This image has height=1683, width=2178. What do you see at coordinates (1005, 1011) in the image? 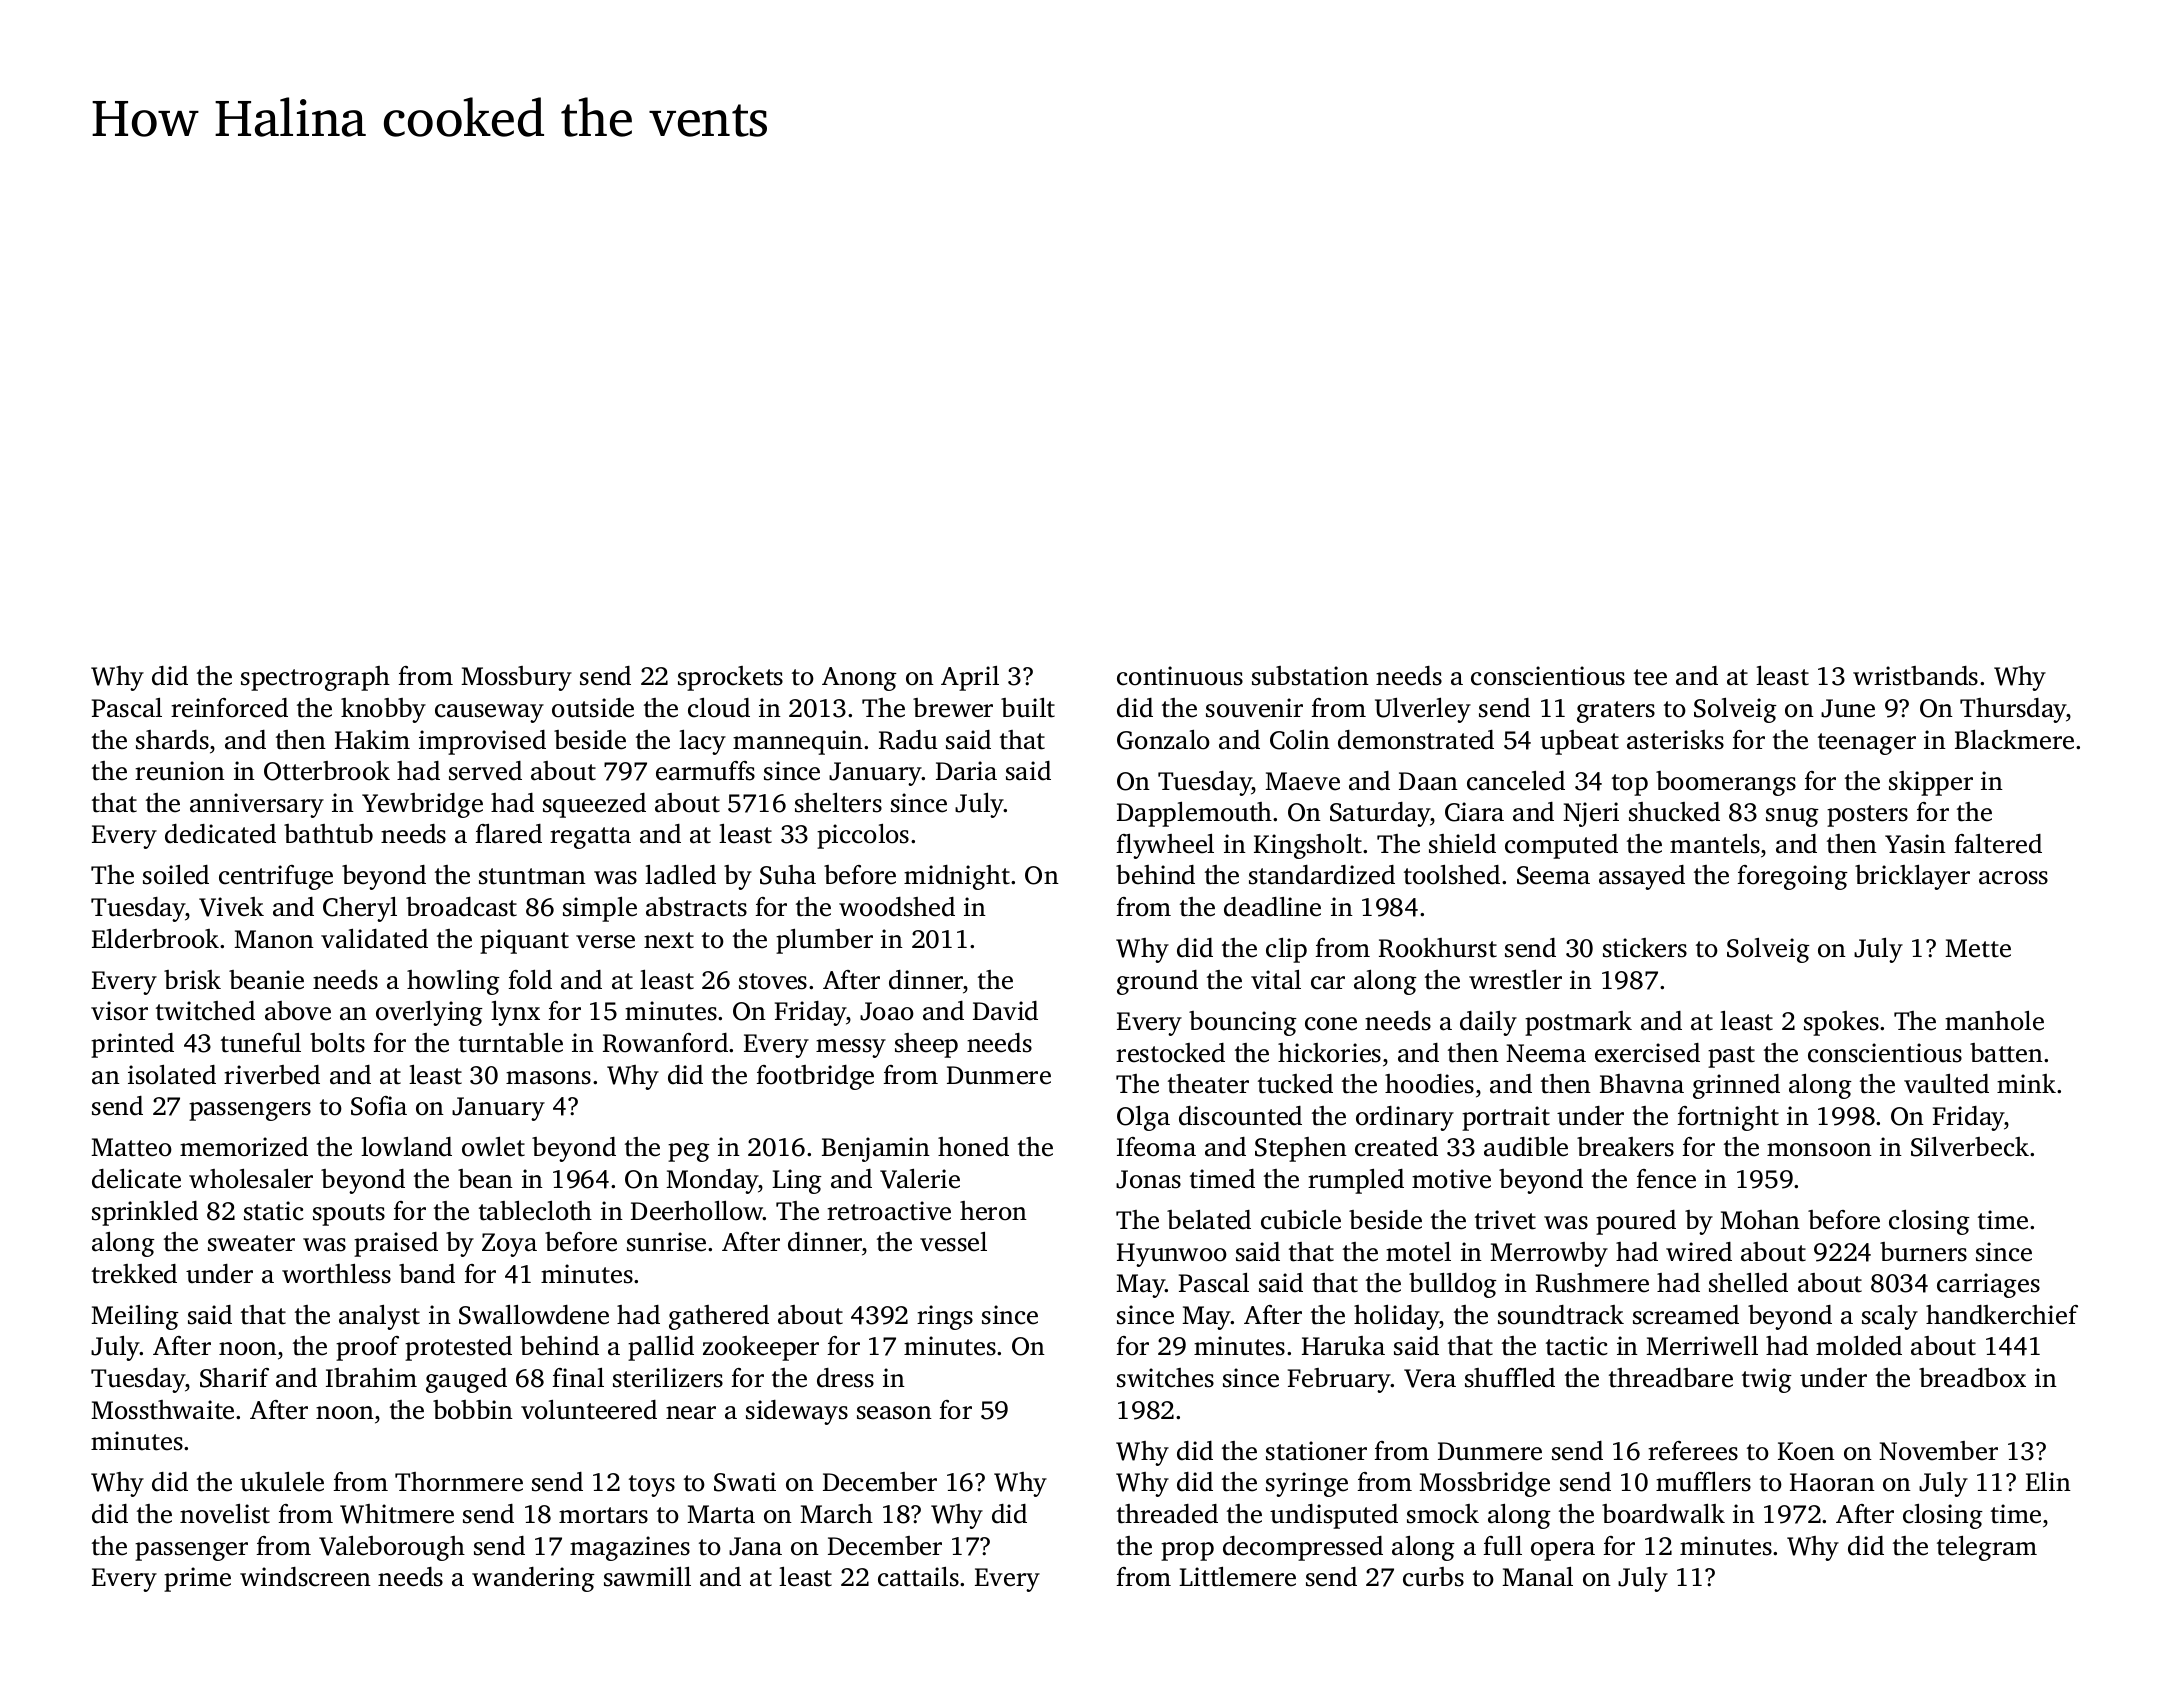
I see `David` at bounding box center [1005, 1011].
